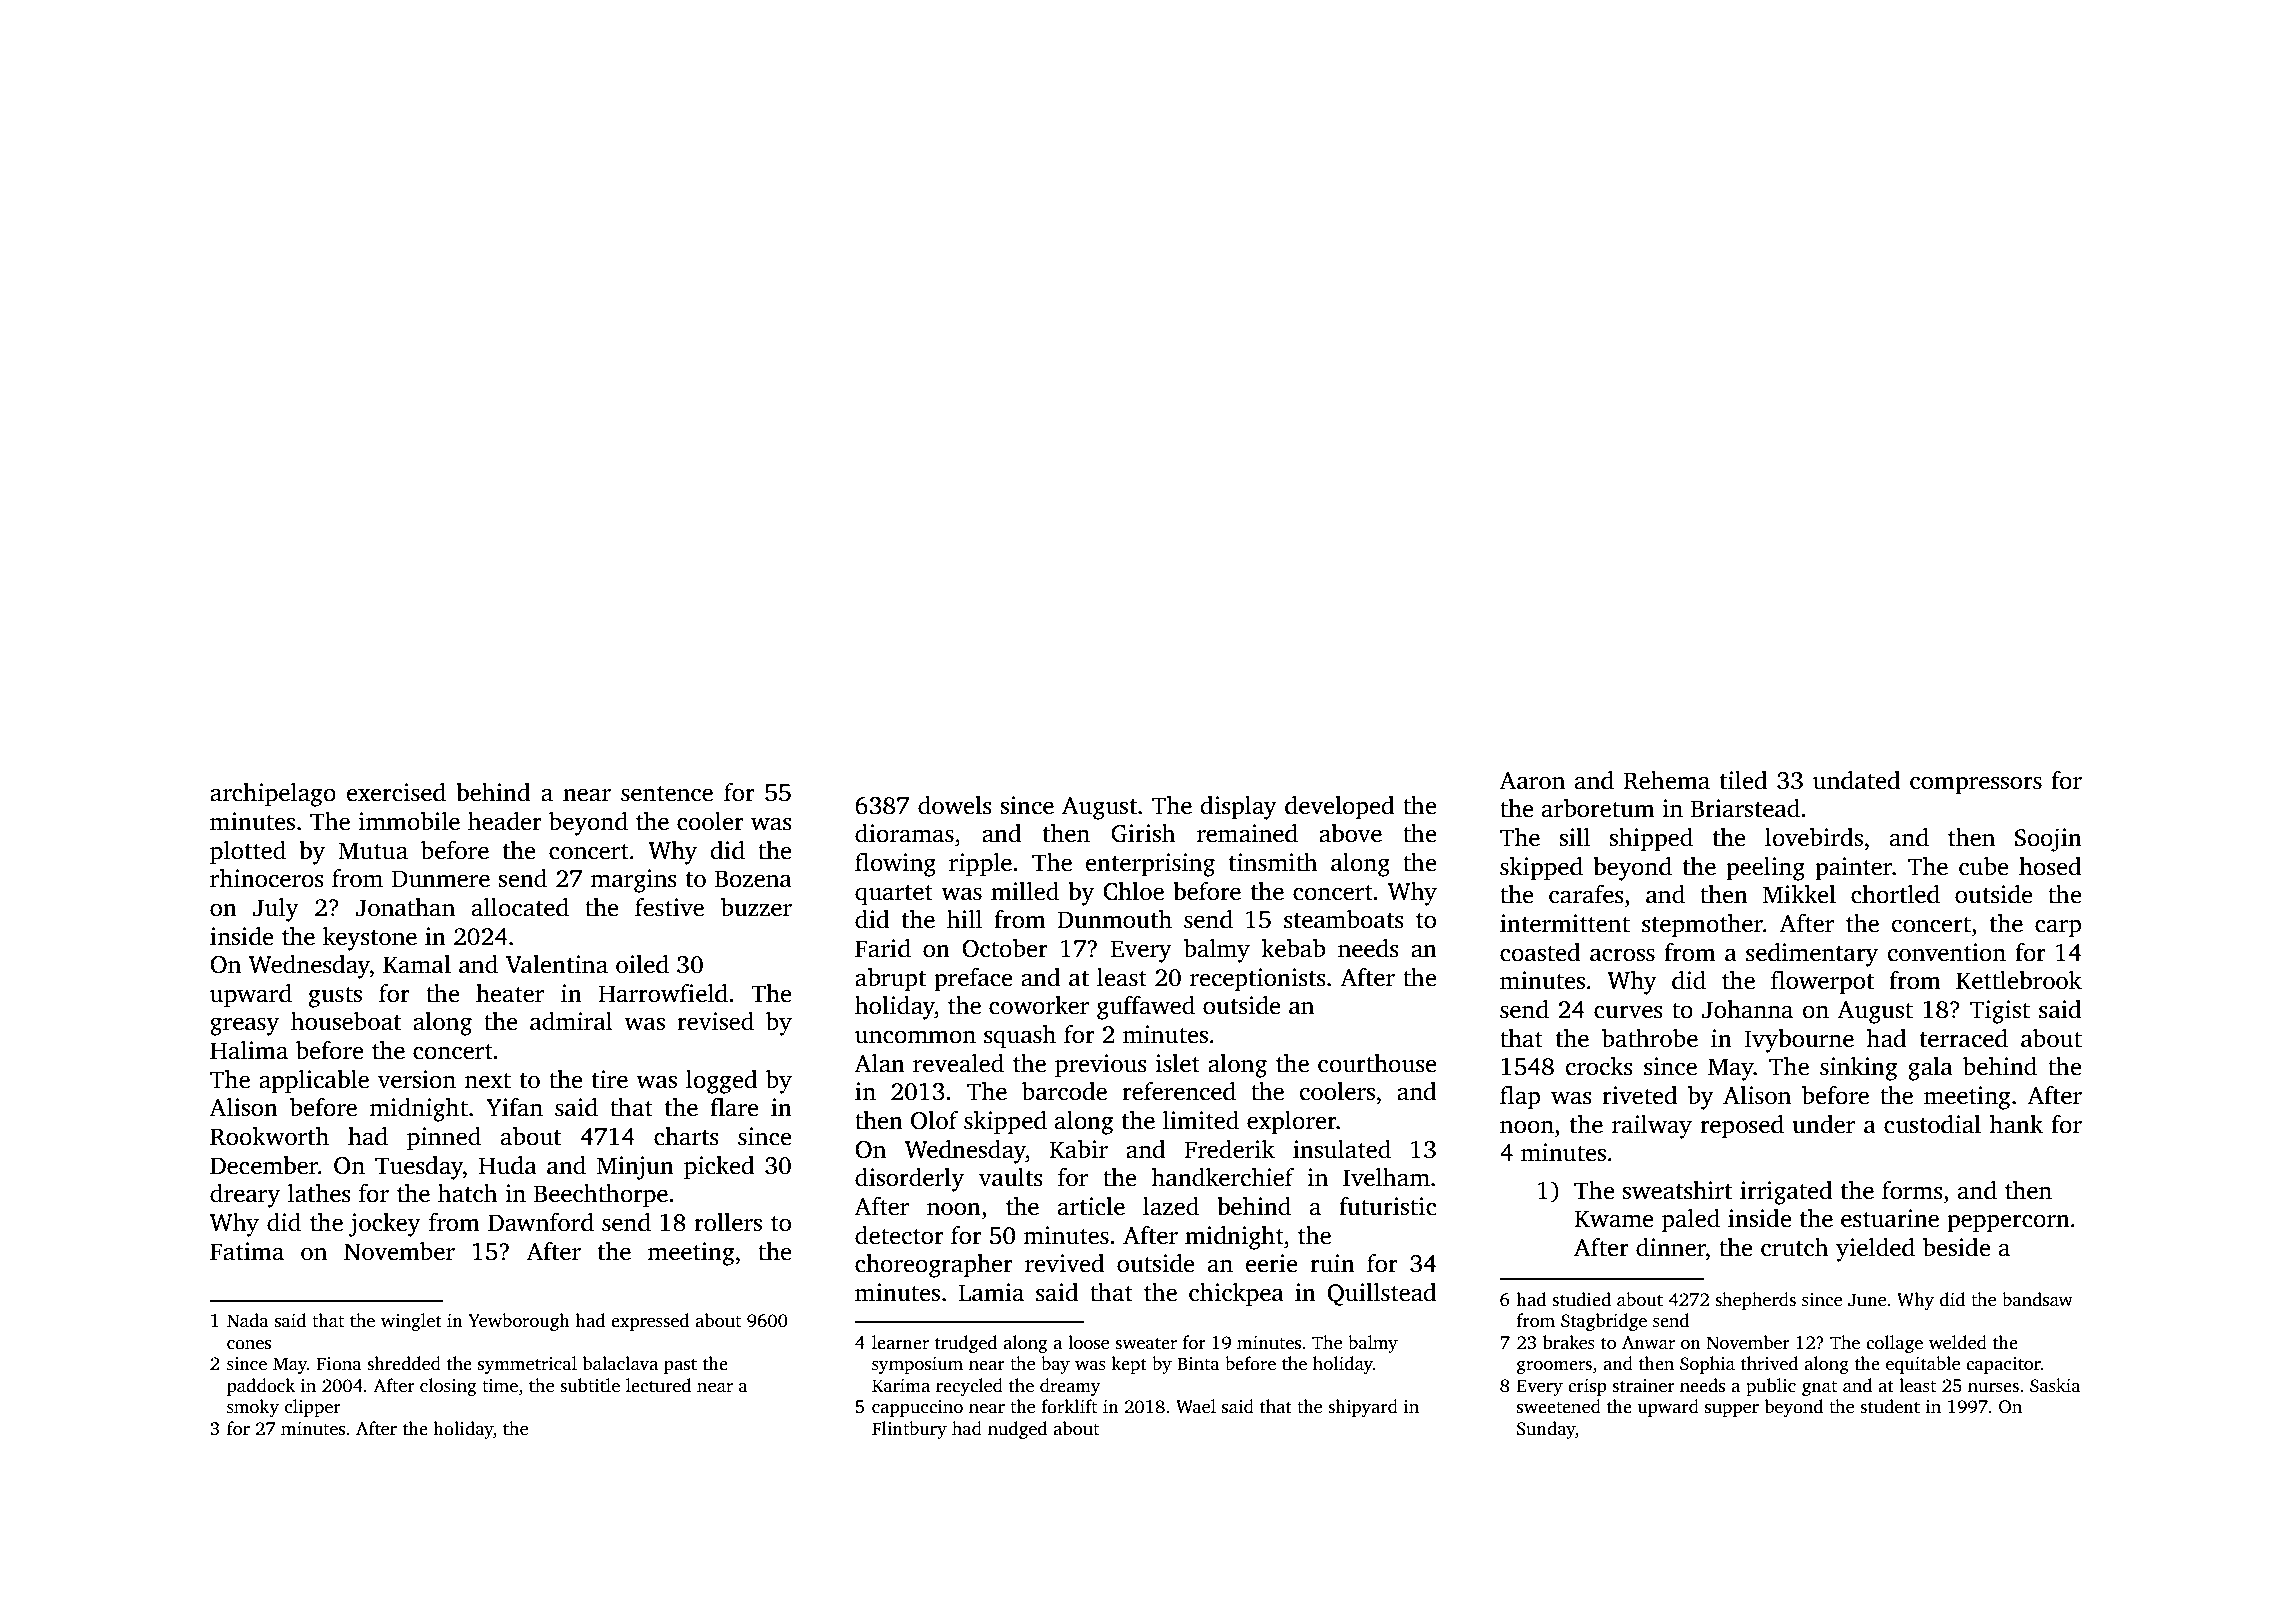  Describe the element at coordinates (249, 1345) in the image. I see `cones` at that location.
